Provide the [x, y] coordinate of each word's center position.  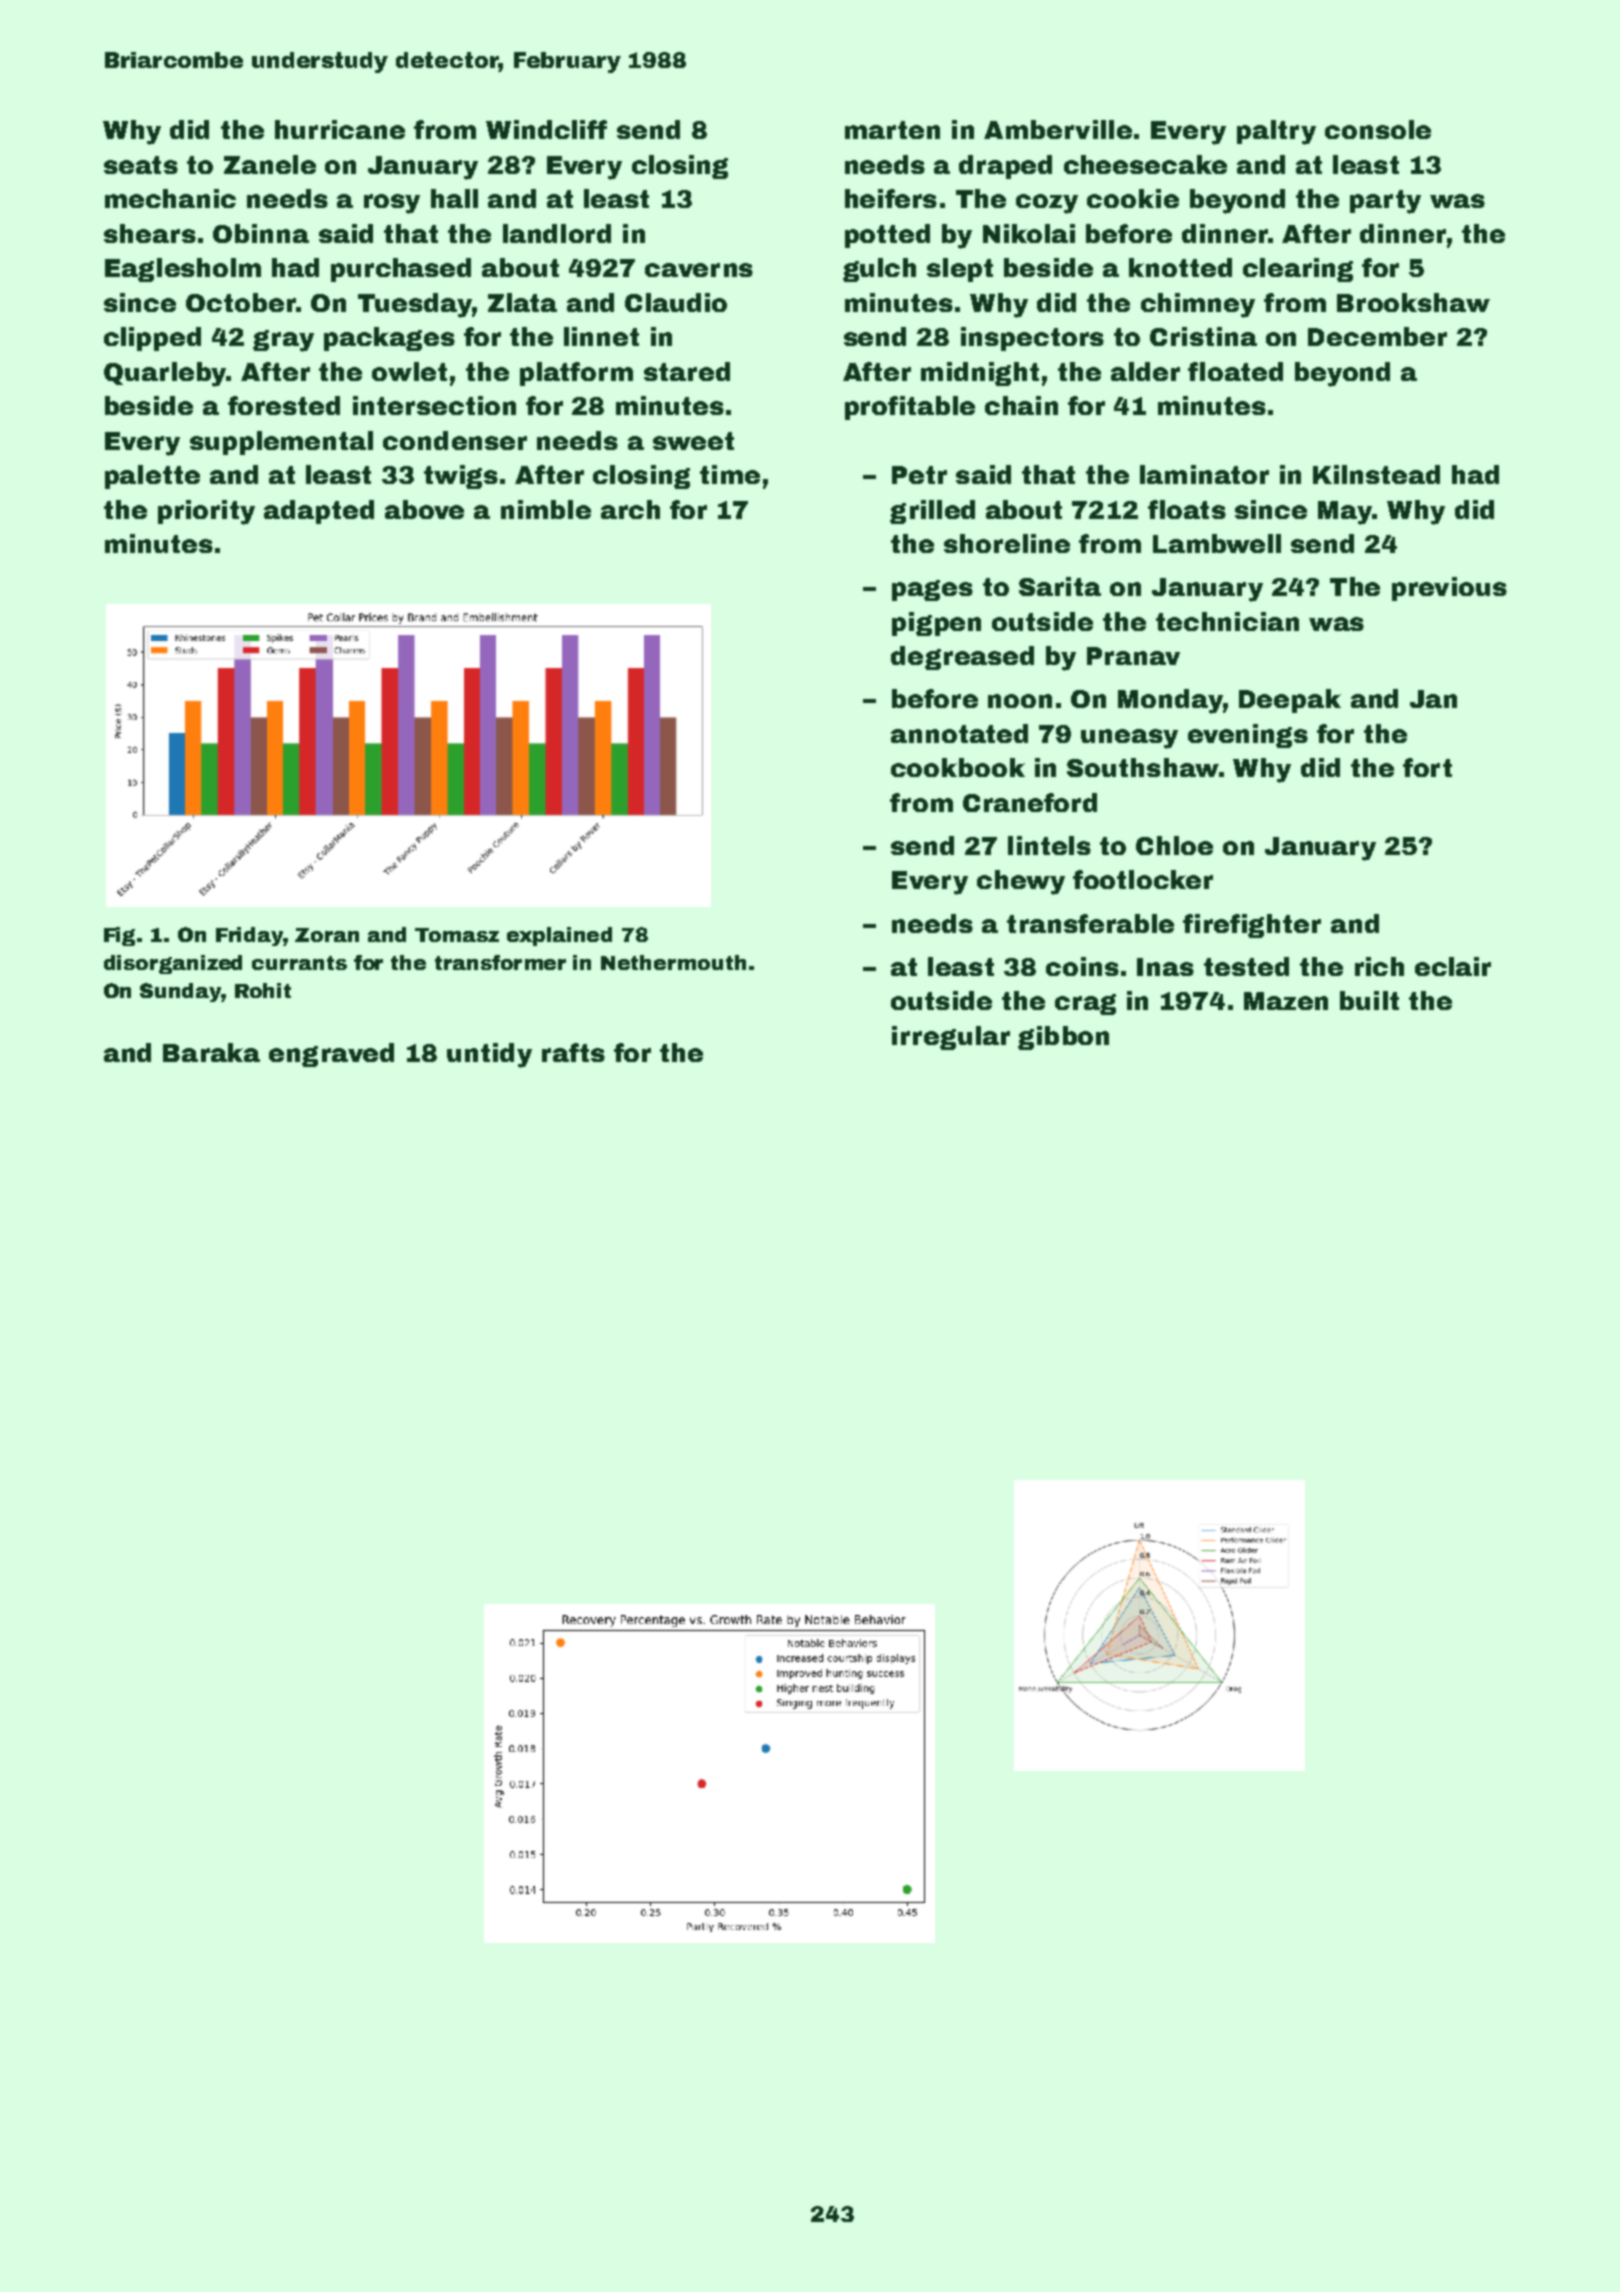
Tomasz [457, 935]
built [1369, 1000]
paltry [1276, 132]
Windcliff [546, 129]
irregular [951, 1038]
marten [892, 130]
